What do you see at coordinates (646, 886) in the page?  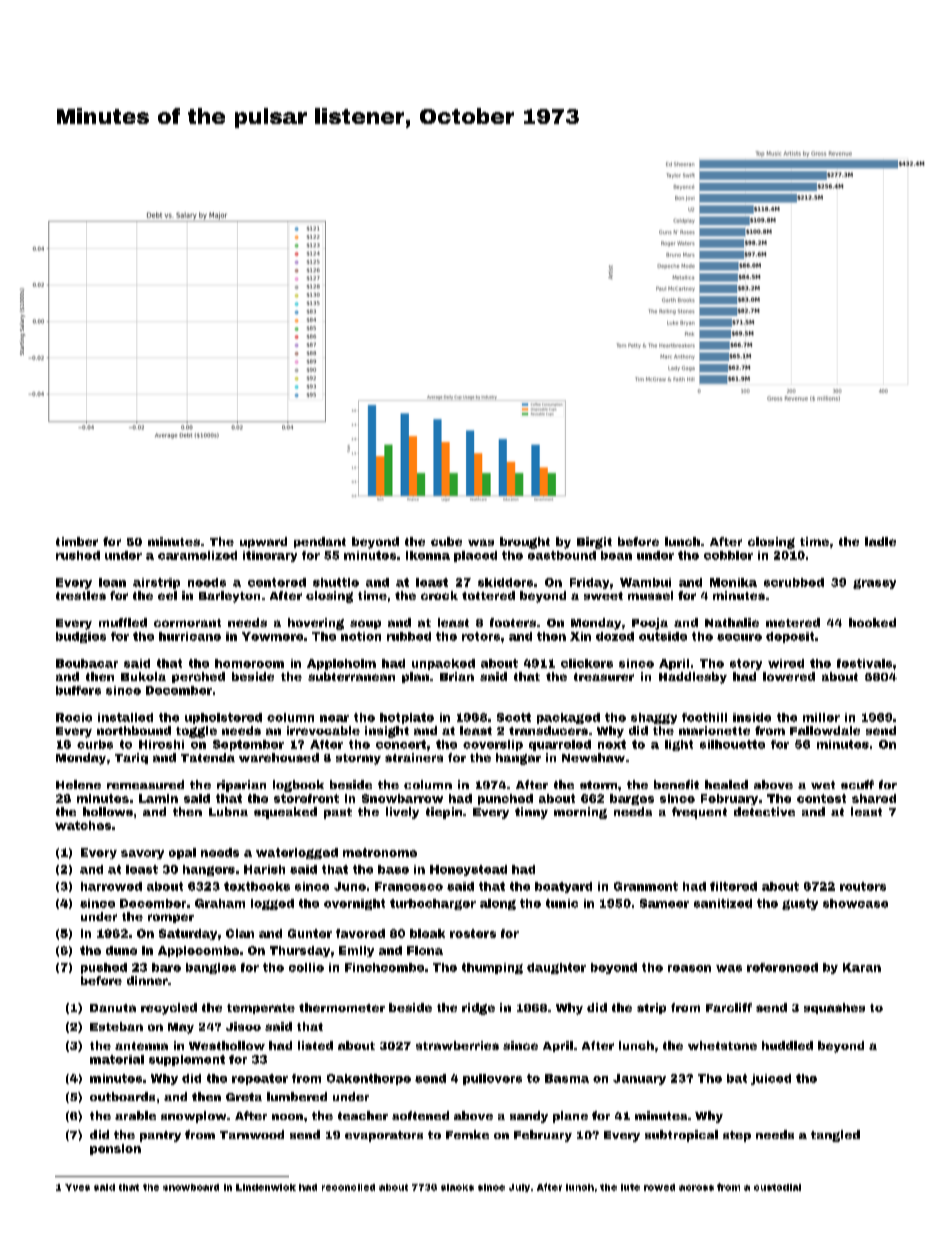 I see `Granmont` at bounding box center [646, 886].
